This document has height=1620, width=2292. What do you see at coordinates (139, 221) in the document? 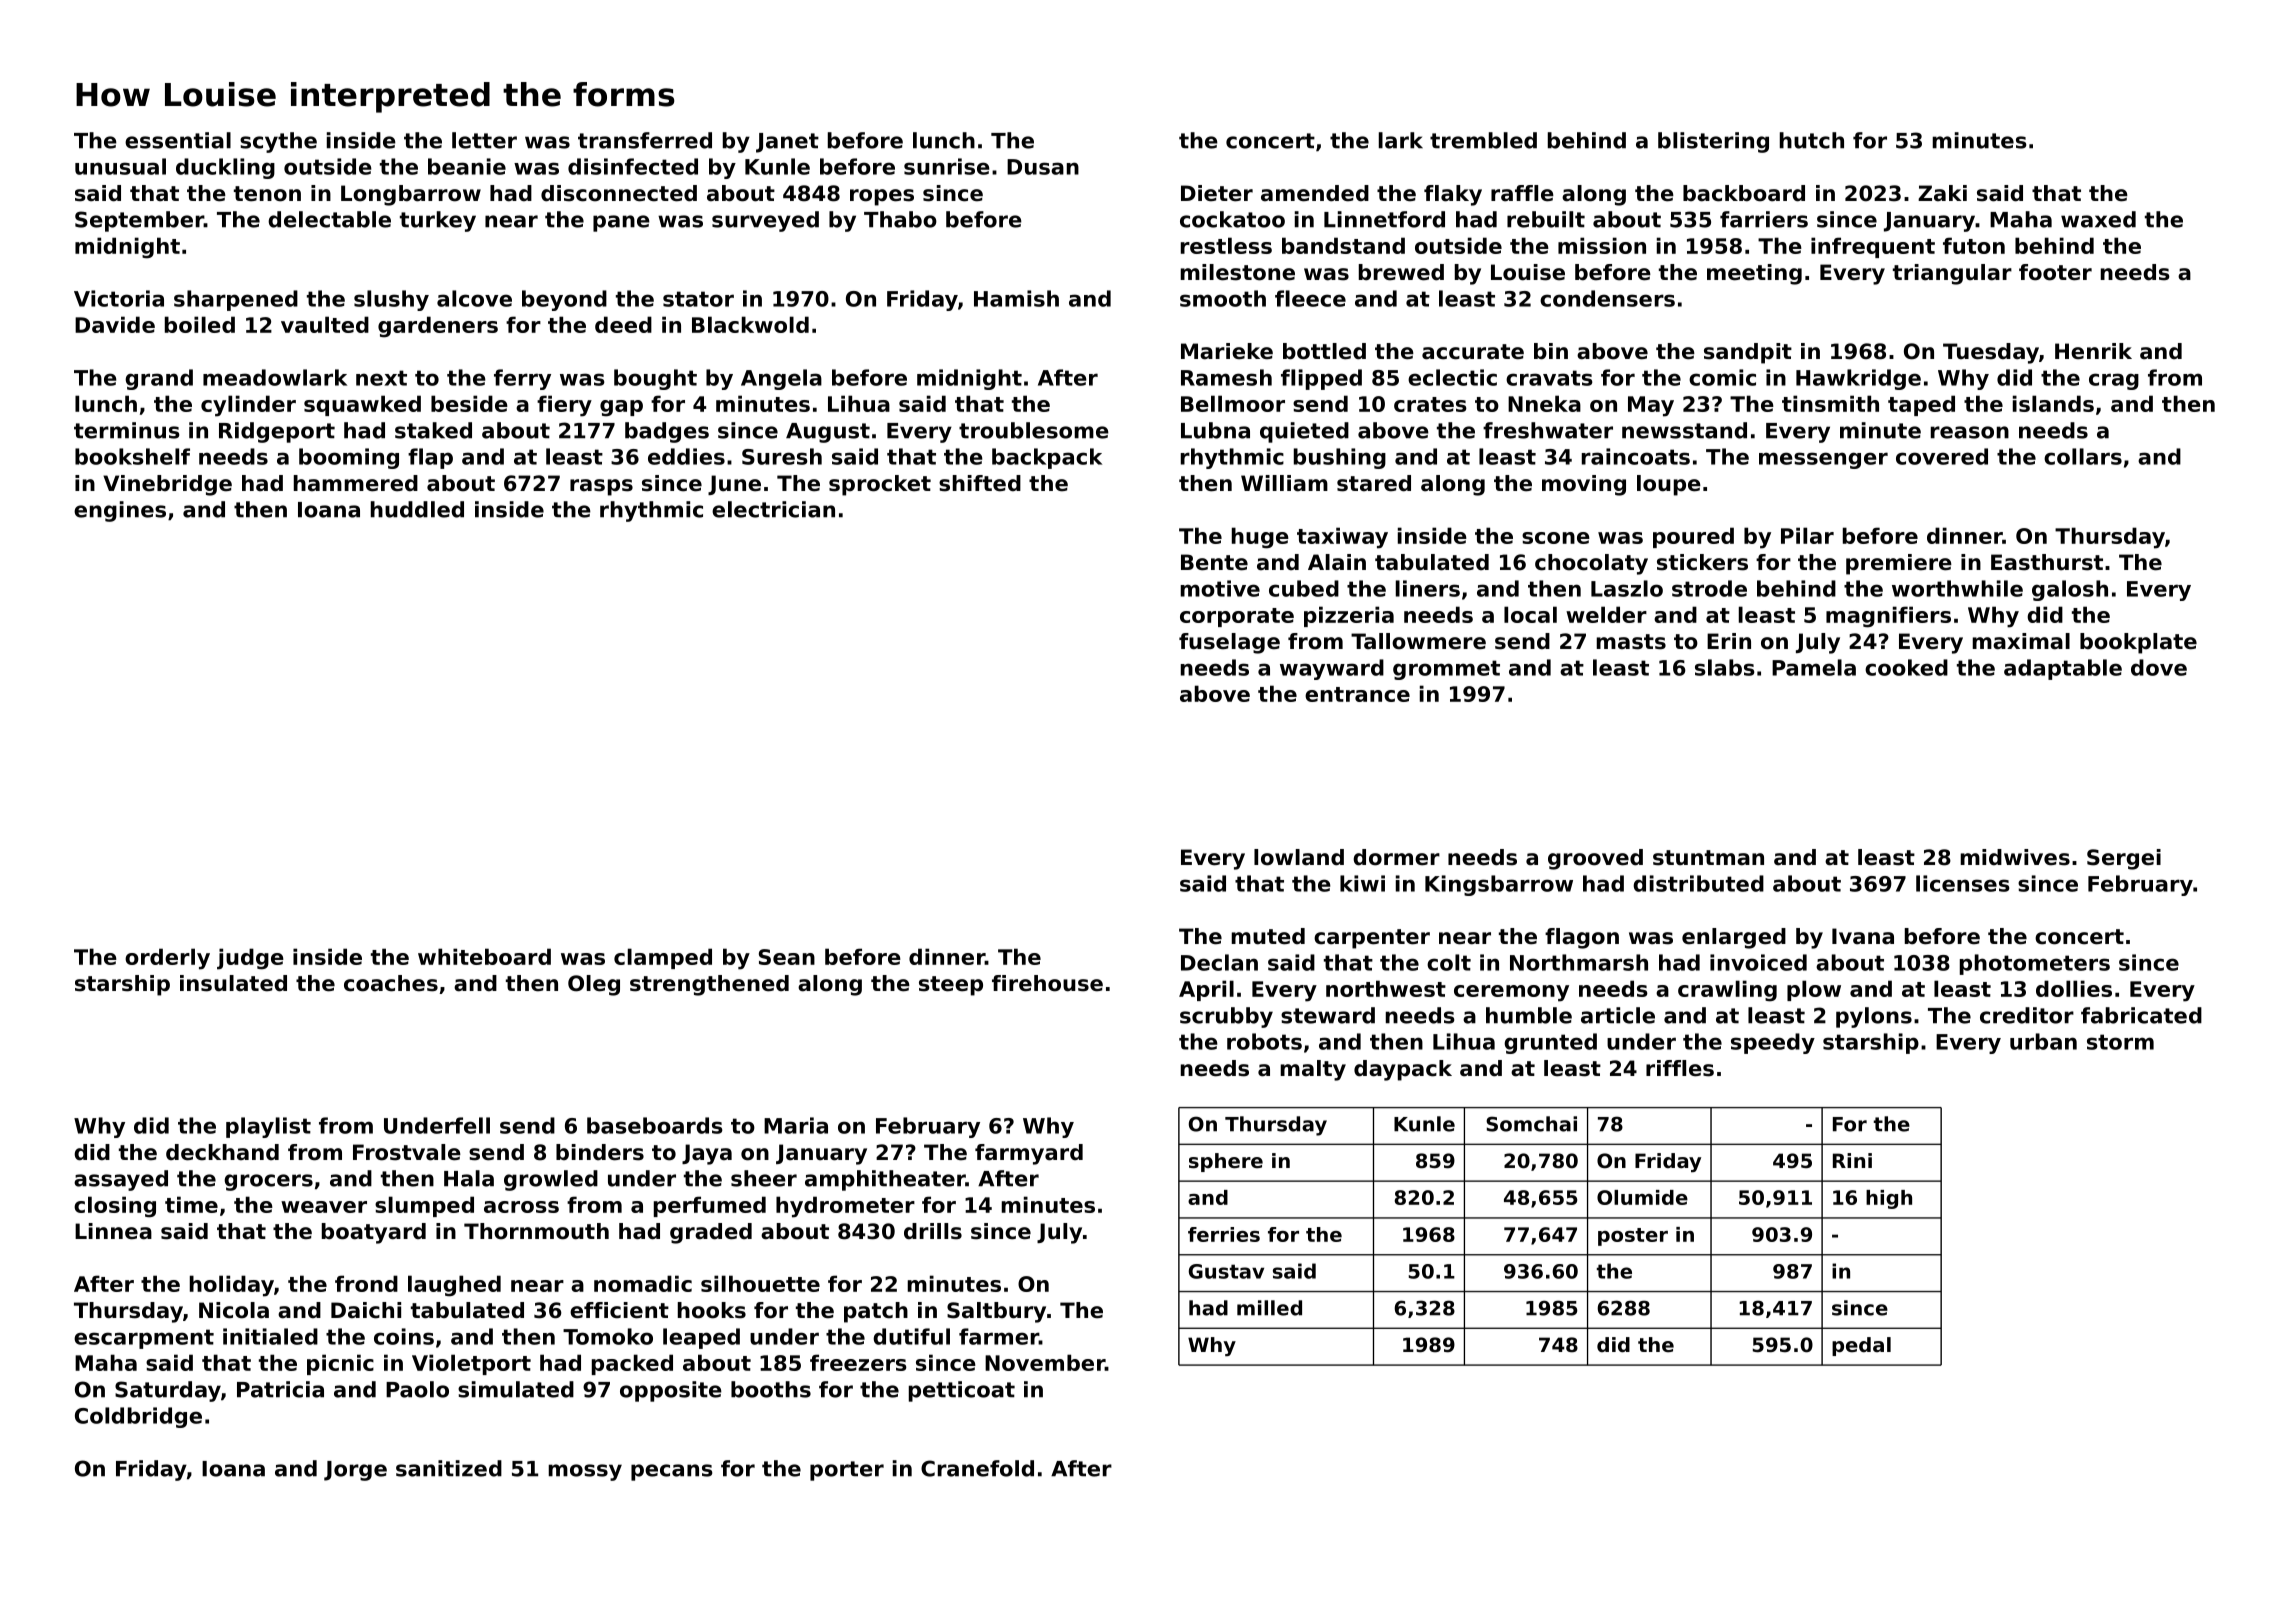
I see `September` at bounding box center [139, 221].
